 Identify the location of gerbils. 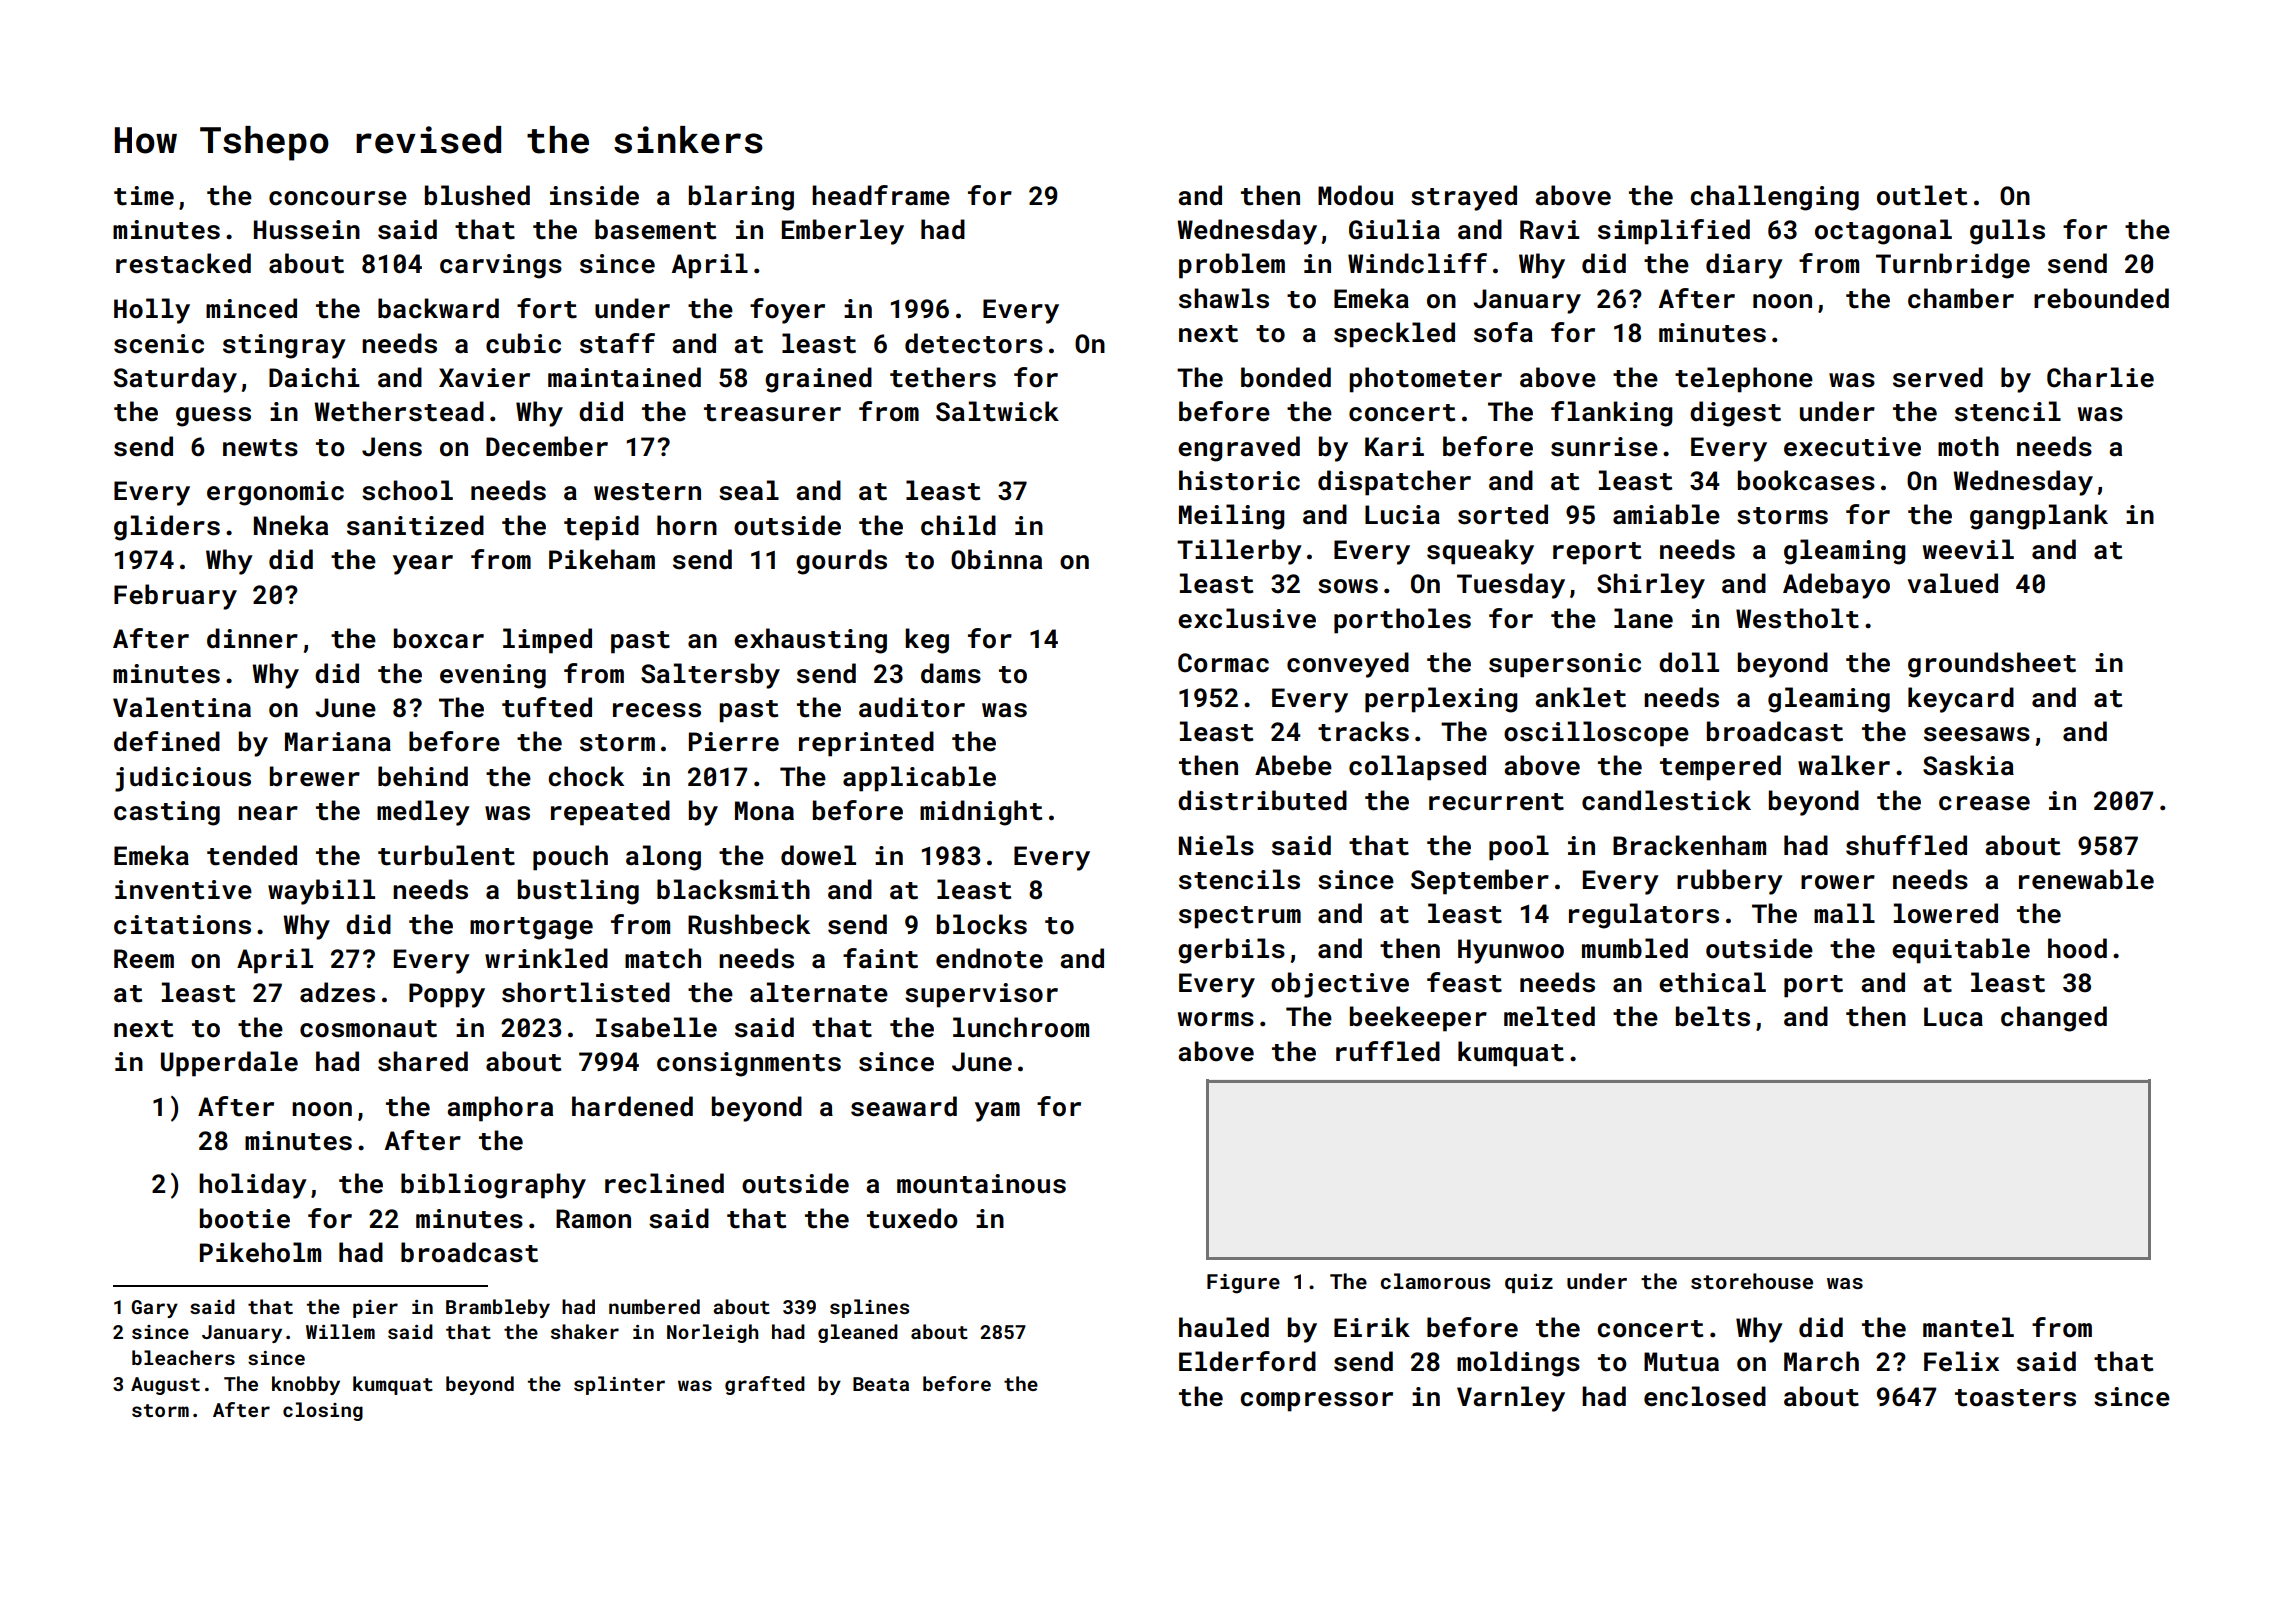
(1231, 951).
